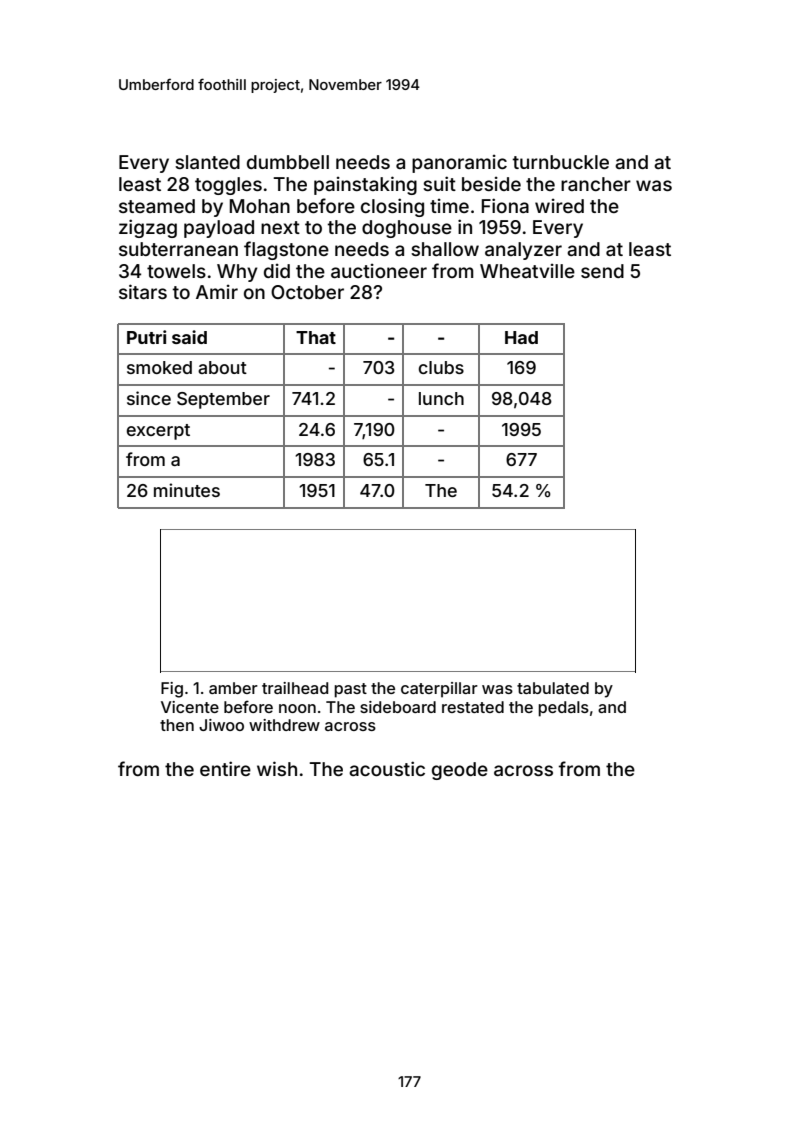 The height and width of the page is (1130, 796). I want to click on Wheatville, so click(527, 271).
